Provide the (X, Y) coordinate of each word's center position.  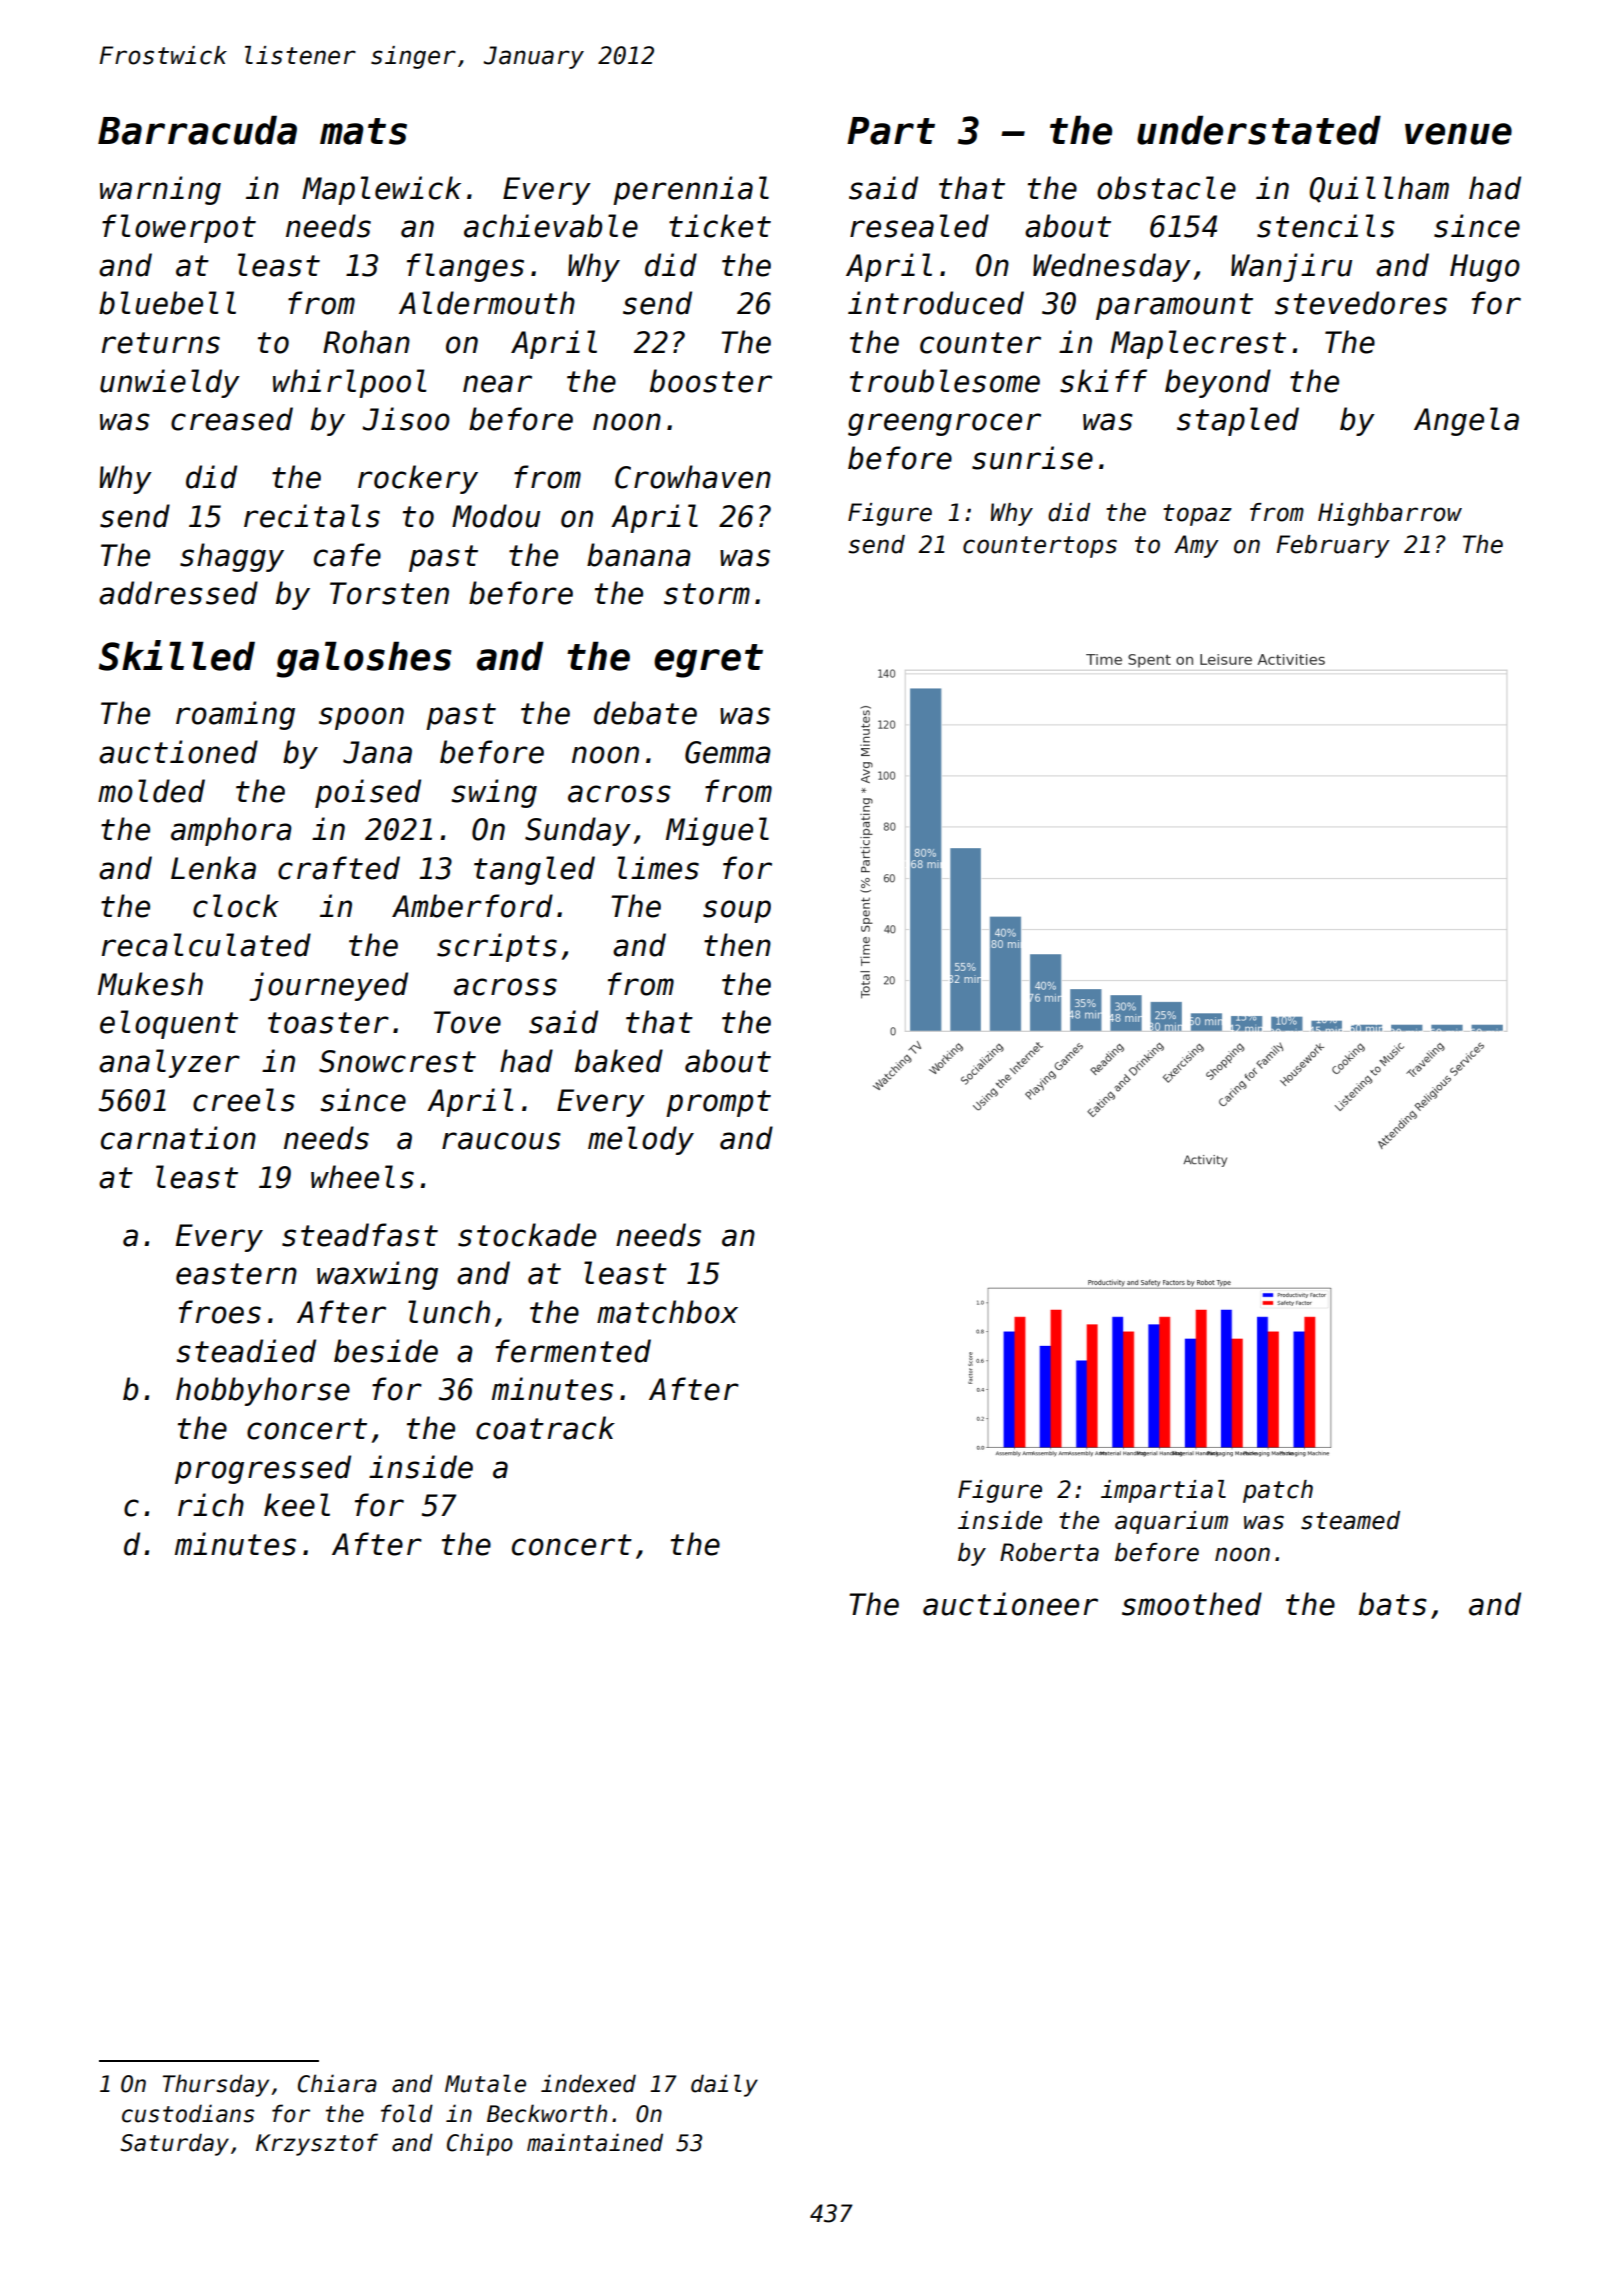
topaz (1197, 515)
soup (737, 911)
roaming (235, 715)
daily (724, 2085)
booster (711, 381)
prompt (718, 1103)
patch (1278, 1491)
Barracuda (197, 130)
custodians (188, 2113)
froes (220, 1312)
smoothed (1192, 1604)
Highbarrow (1390, 514)
